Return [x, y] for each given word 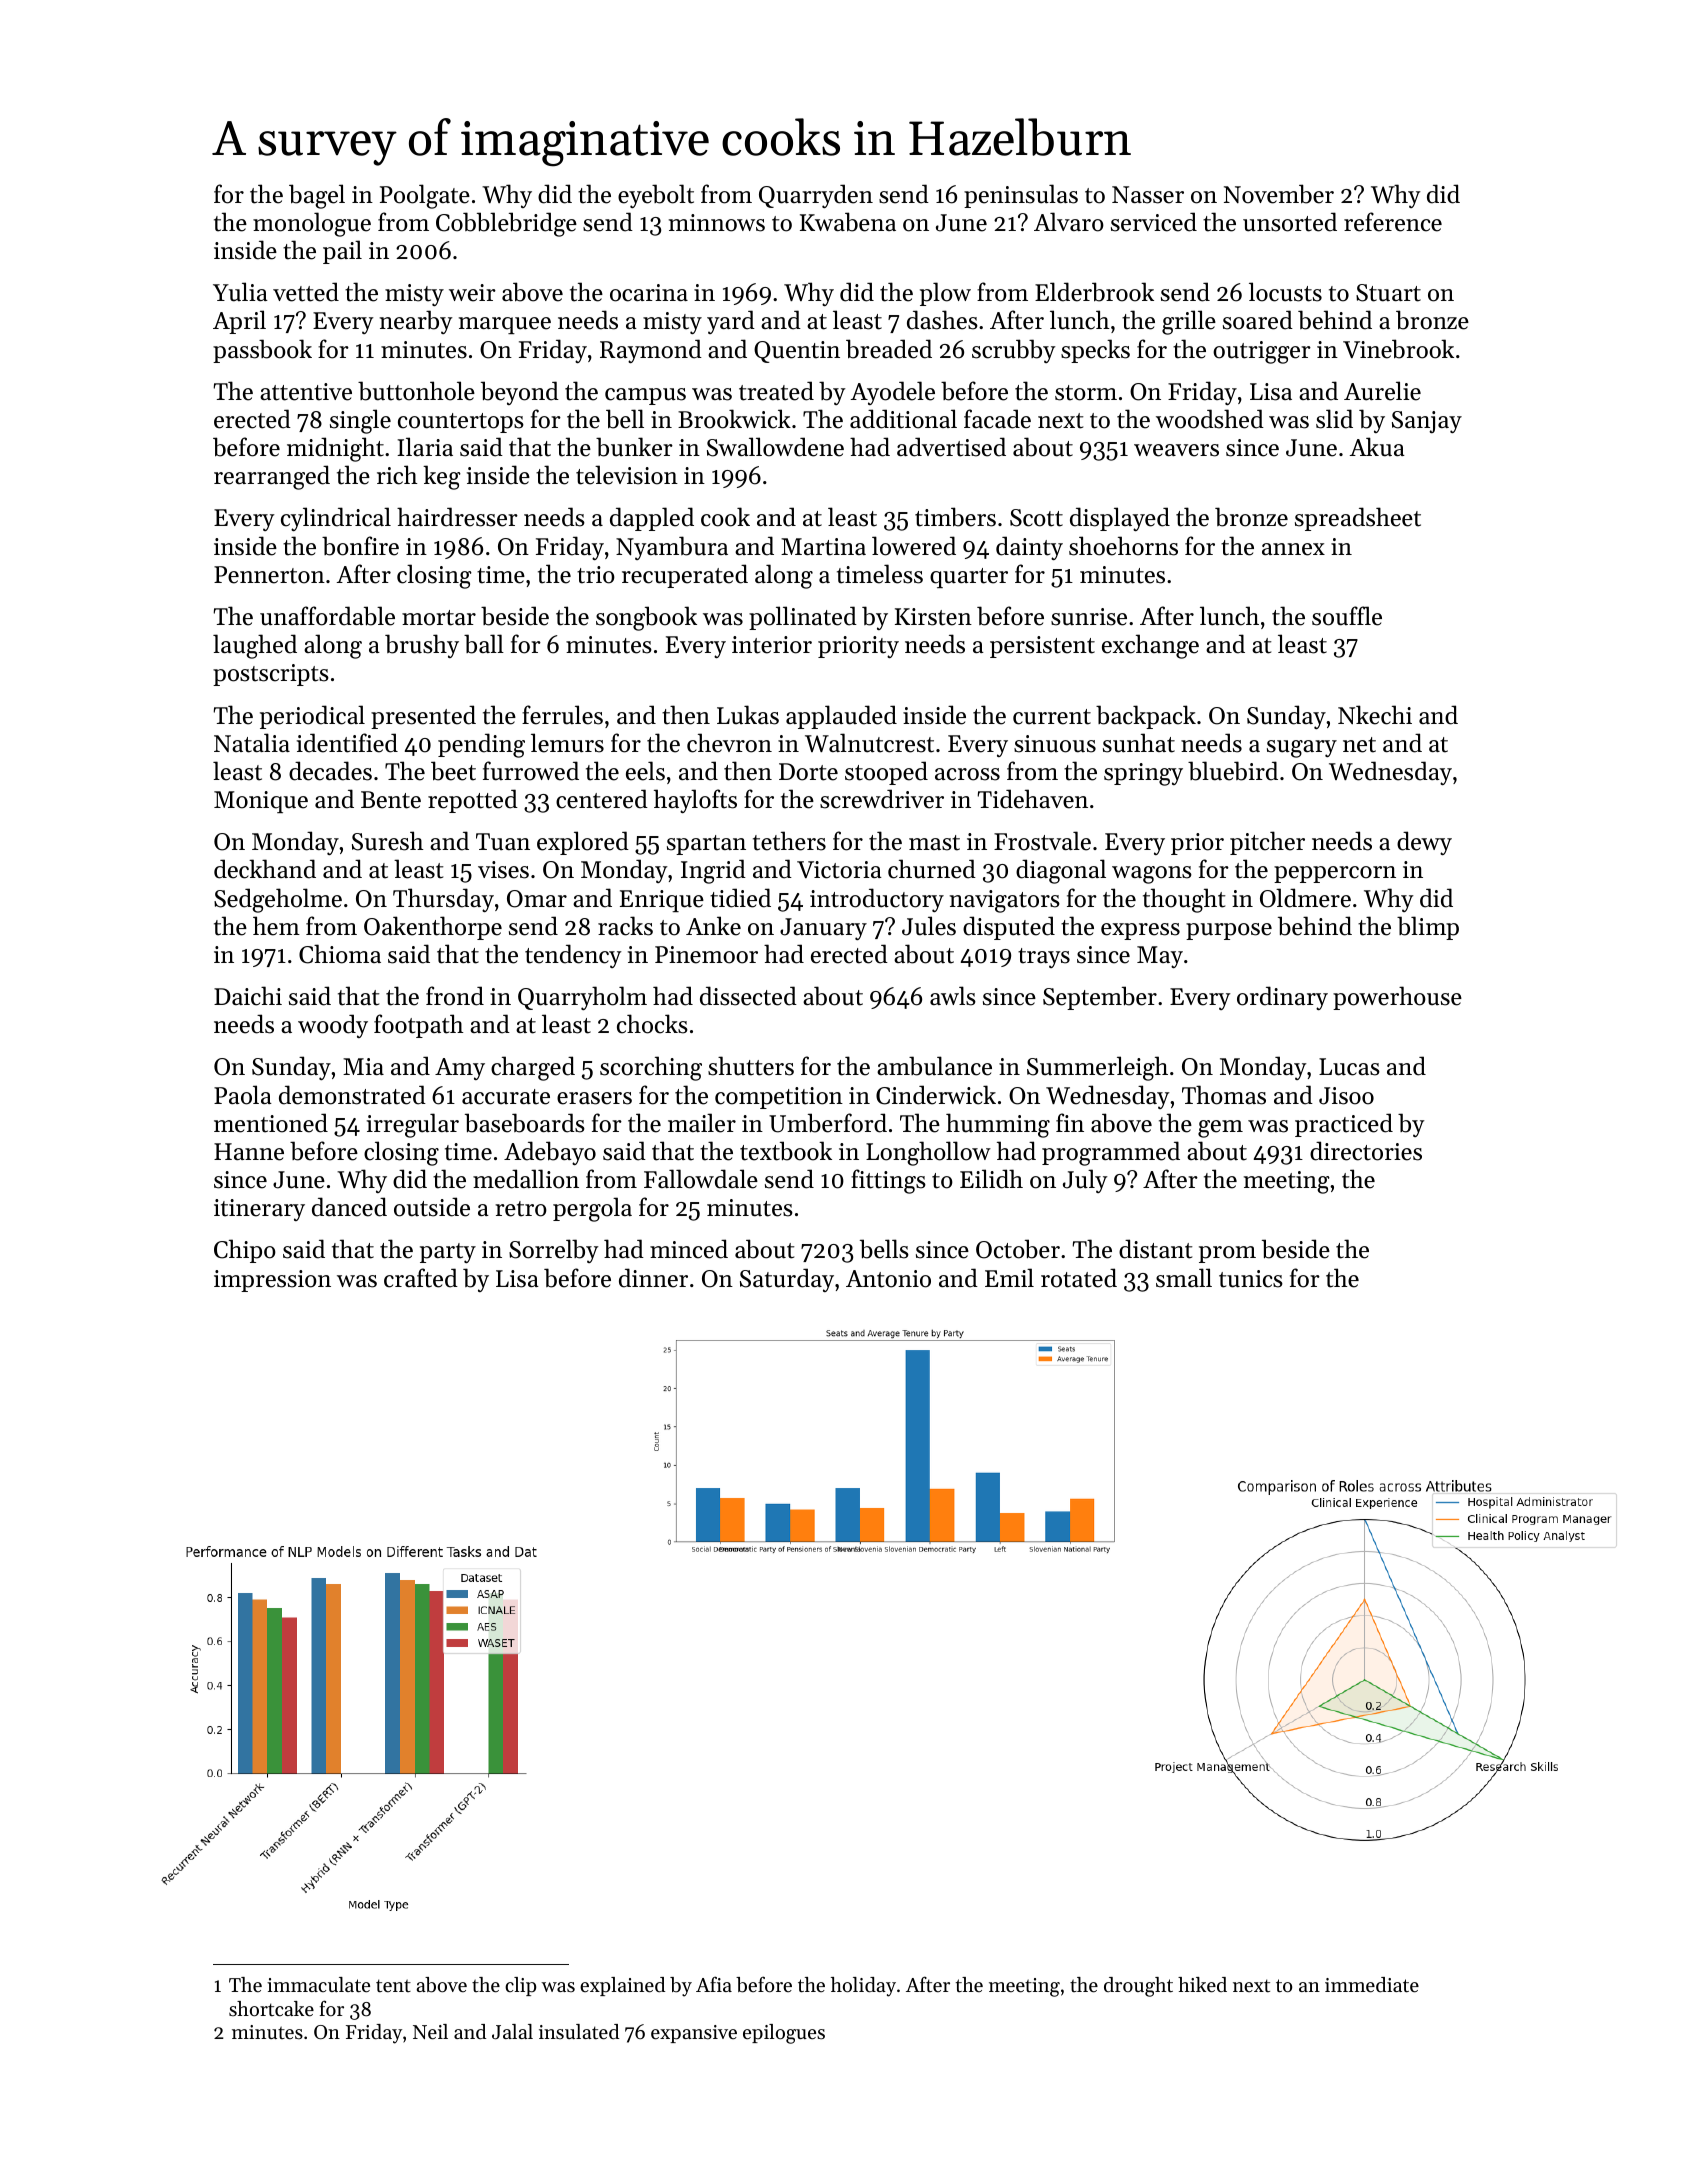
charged [533, 1068]
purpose [1229, 931]
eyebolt [656, 196]
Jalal [512, 2032]
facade [997, 419]
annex [1293, 549]
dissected [748, 996]
